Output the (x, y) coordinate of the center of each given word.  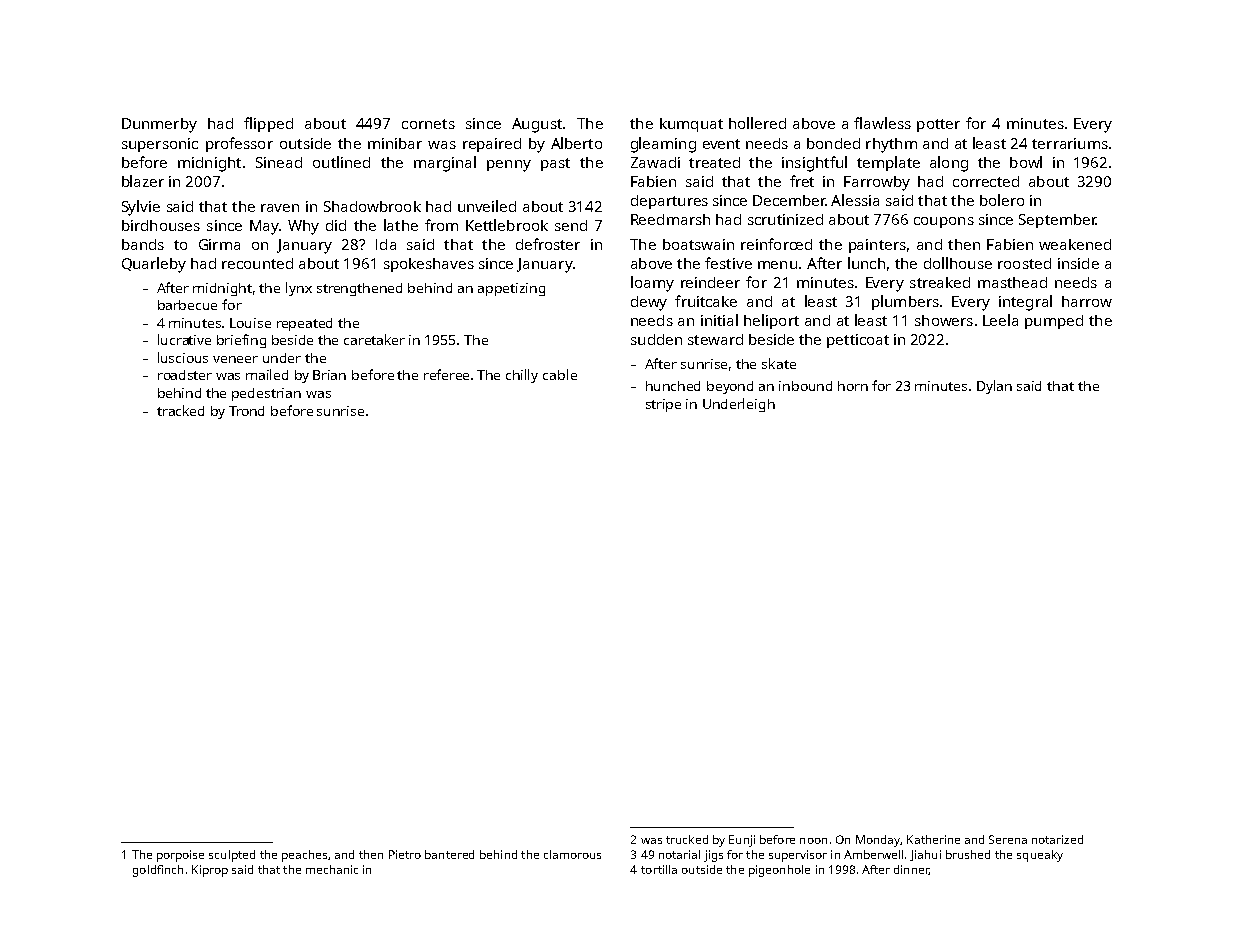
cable (560, 374)
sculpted (232, 856)
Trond (246, 411)
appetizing (511, 289)
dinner (911, 870)
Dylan (994, 387)
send (571, 225)
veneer (235, 359)
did (336, 225)
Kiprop (210, 871)
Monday (878, 841)
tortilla (659, 869)
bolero (1002, 200)
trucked (687, 839)
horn (853, 386)
